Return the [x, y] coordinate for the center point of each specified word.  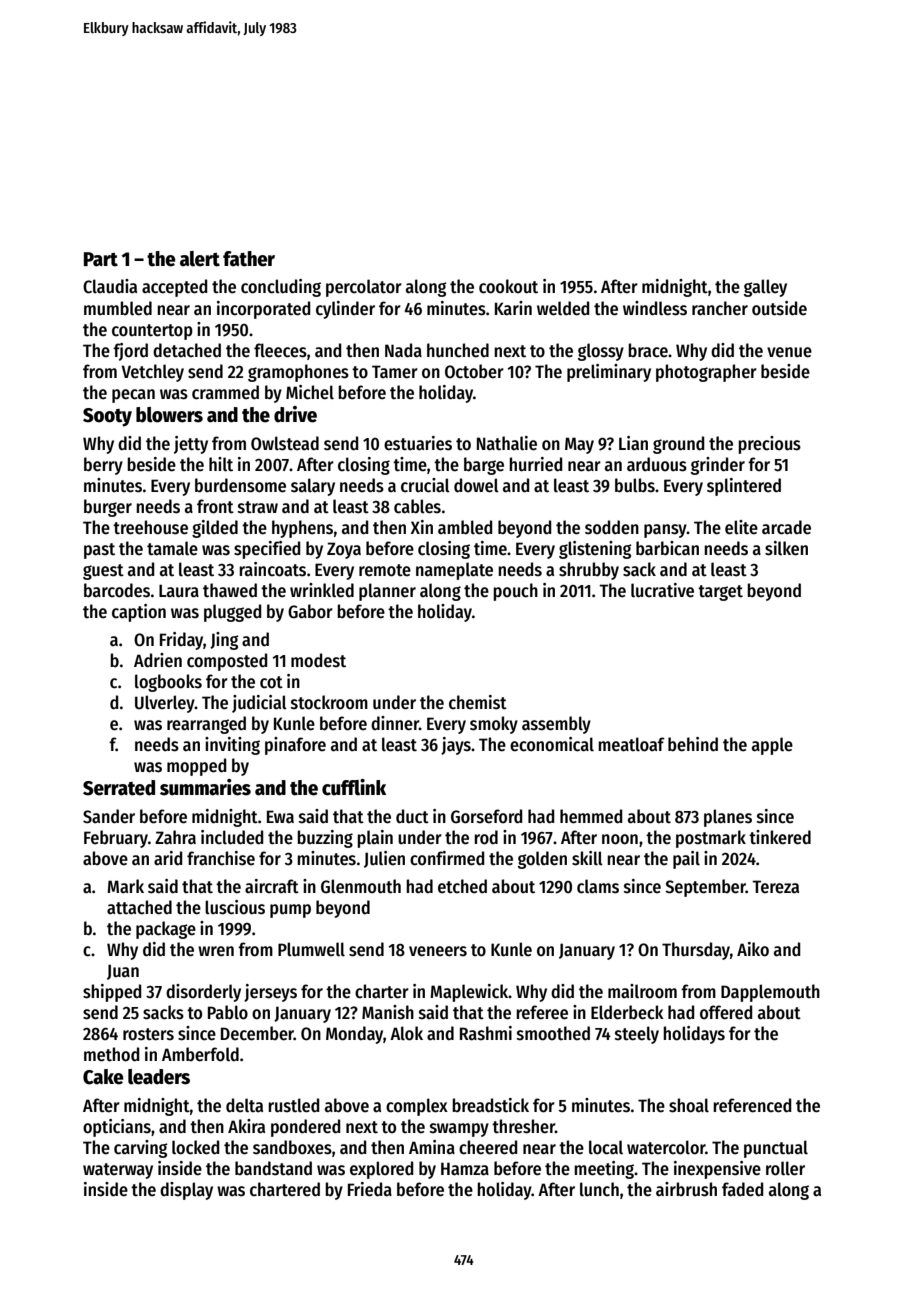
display [186, 1191]
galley [765, 288]
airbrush [686, 1189]
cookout [508, 286]
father [249, 259]
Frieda [370, 1189]
